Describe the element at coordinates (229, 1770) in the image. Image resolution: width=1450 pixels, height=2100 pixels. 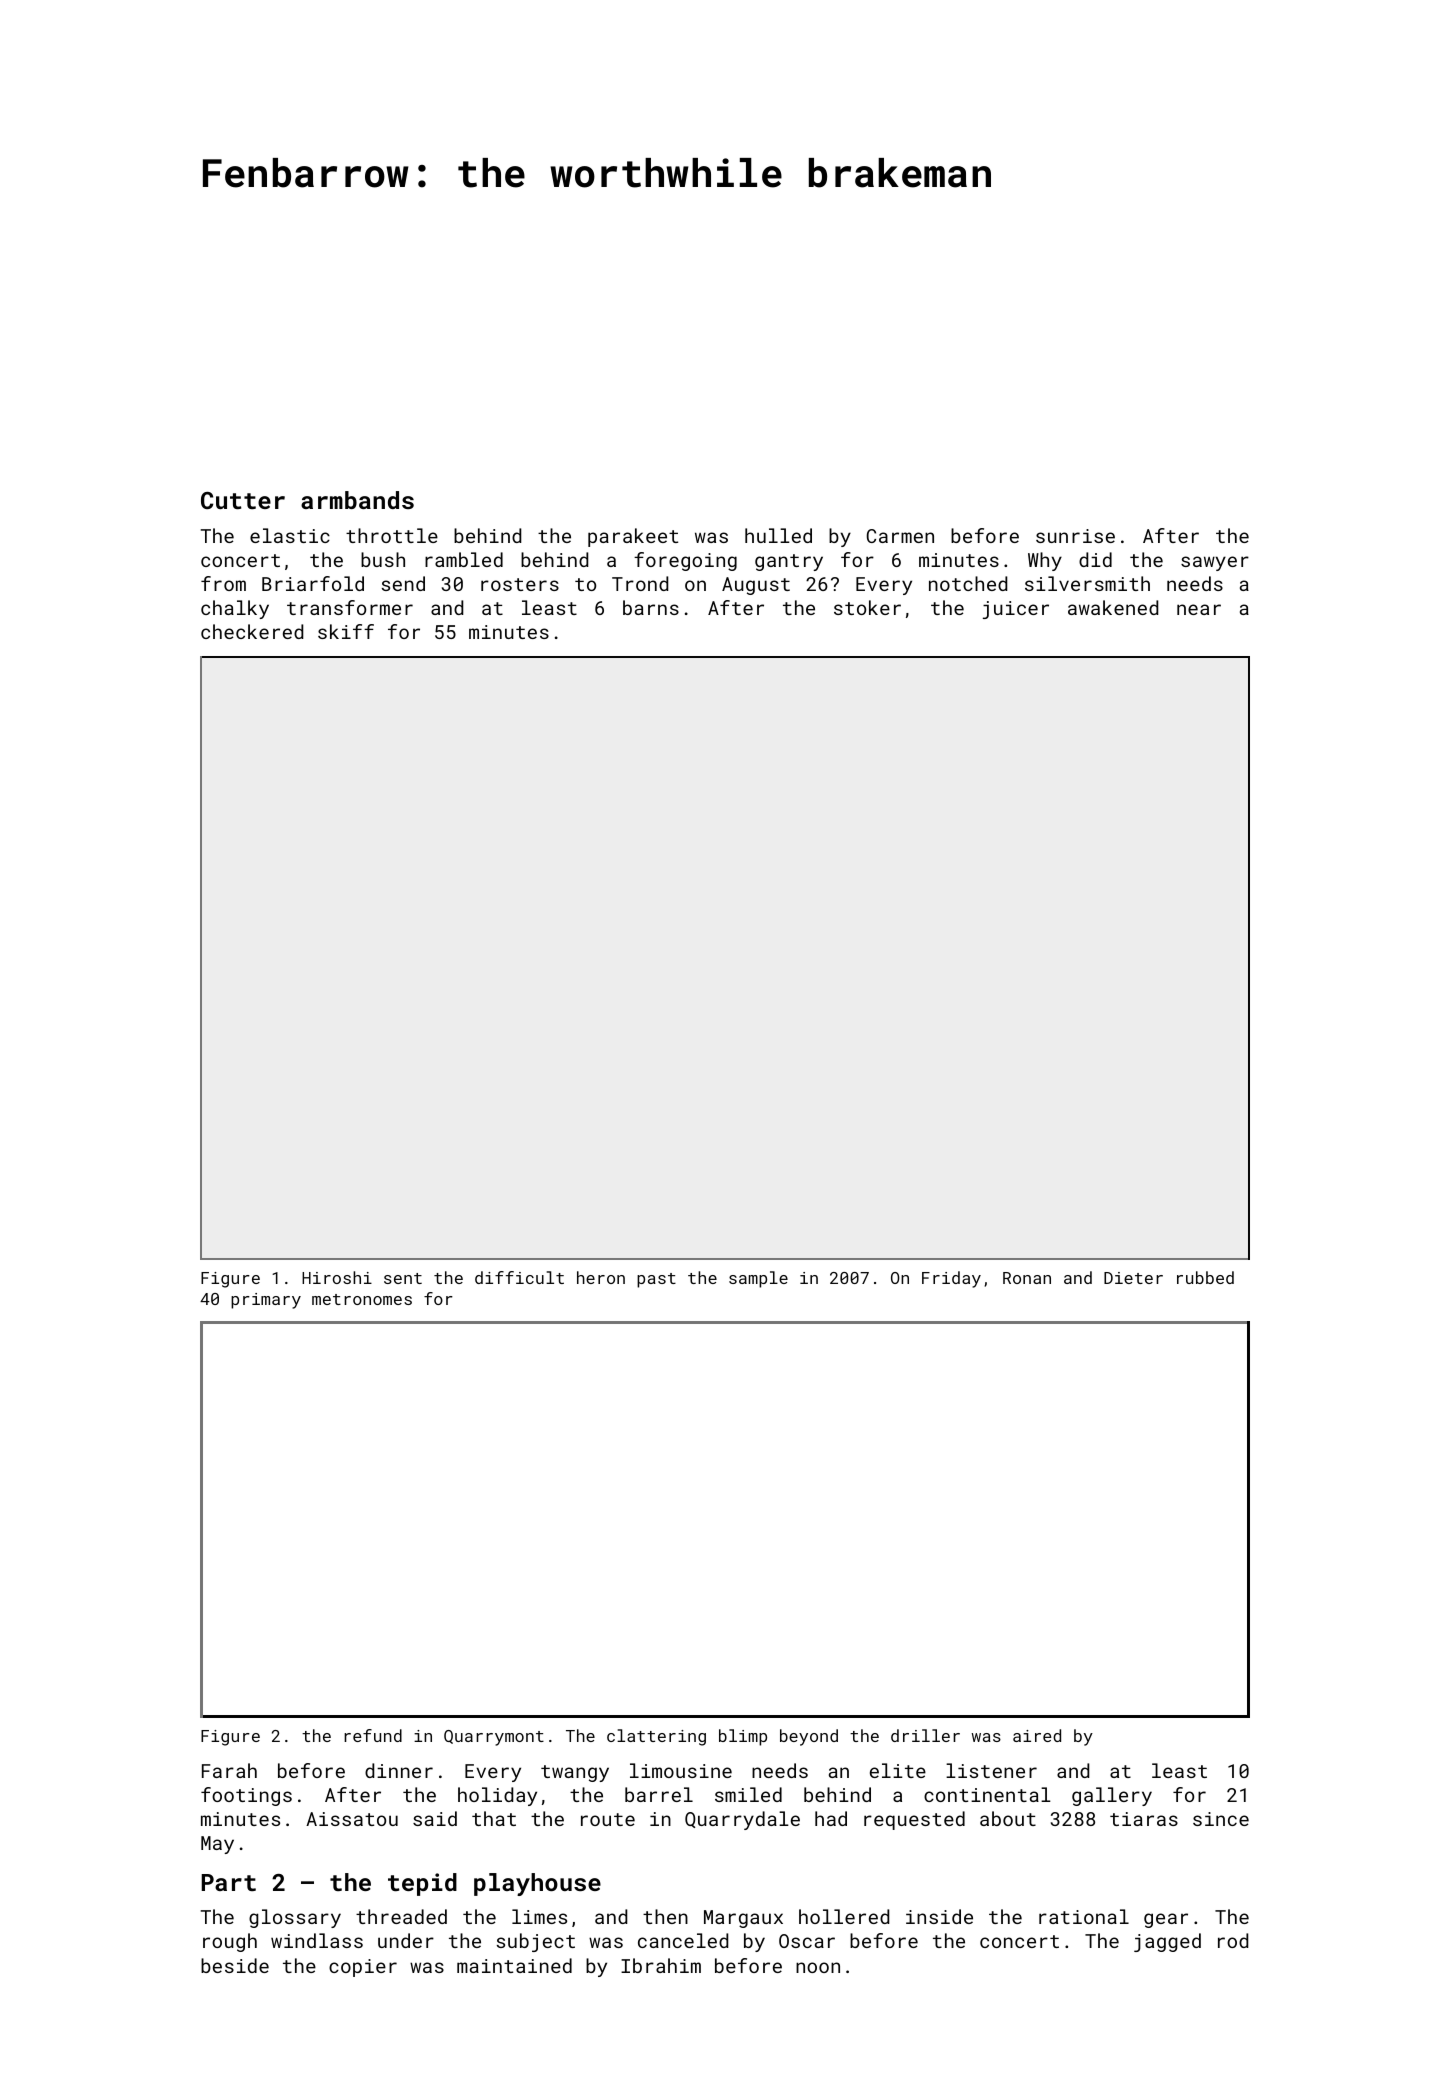
I see `Farah` at that location.
